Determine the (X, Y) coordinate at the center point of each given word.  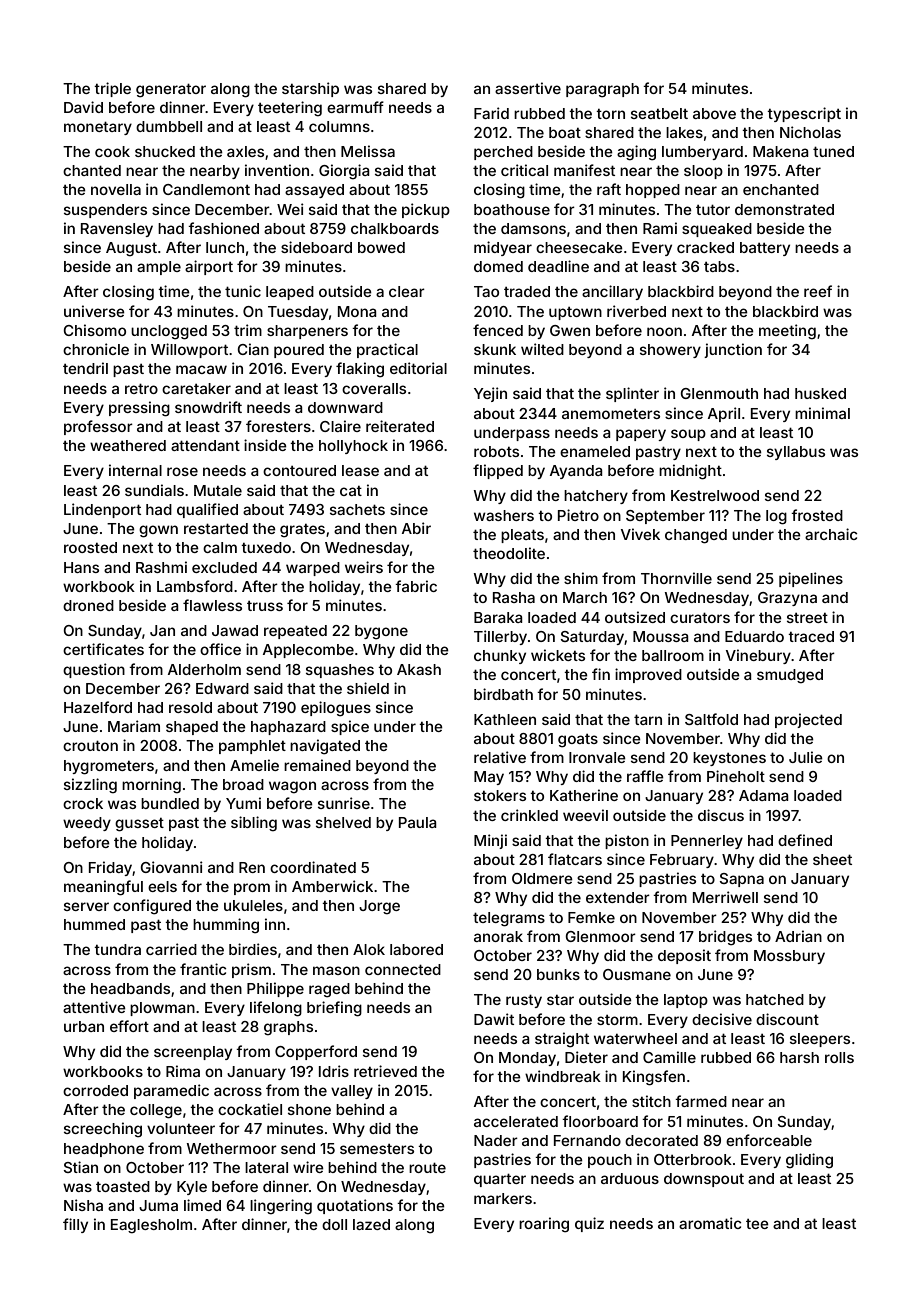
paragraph (602, 90)
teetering (290, 109)
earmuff (355, 107)
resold (190, 707)
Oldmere (542, 878)
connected (403, 969)
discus (721, 815)
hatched (775, 999)
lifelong (276, 1009)
